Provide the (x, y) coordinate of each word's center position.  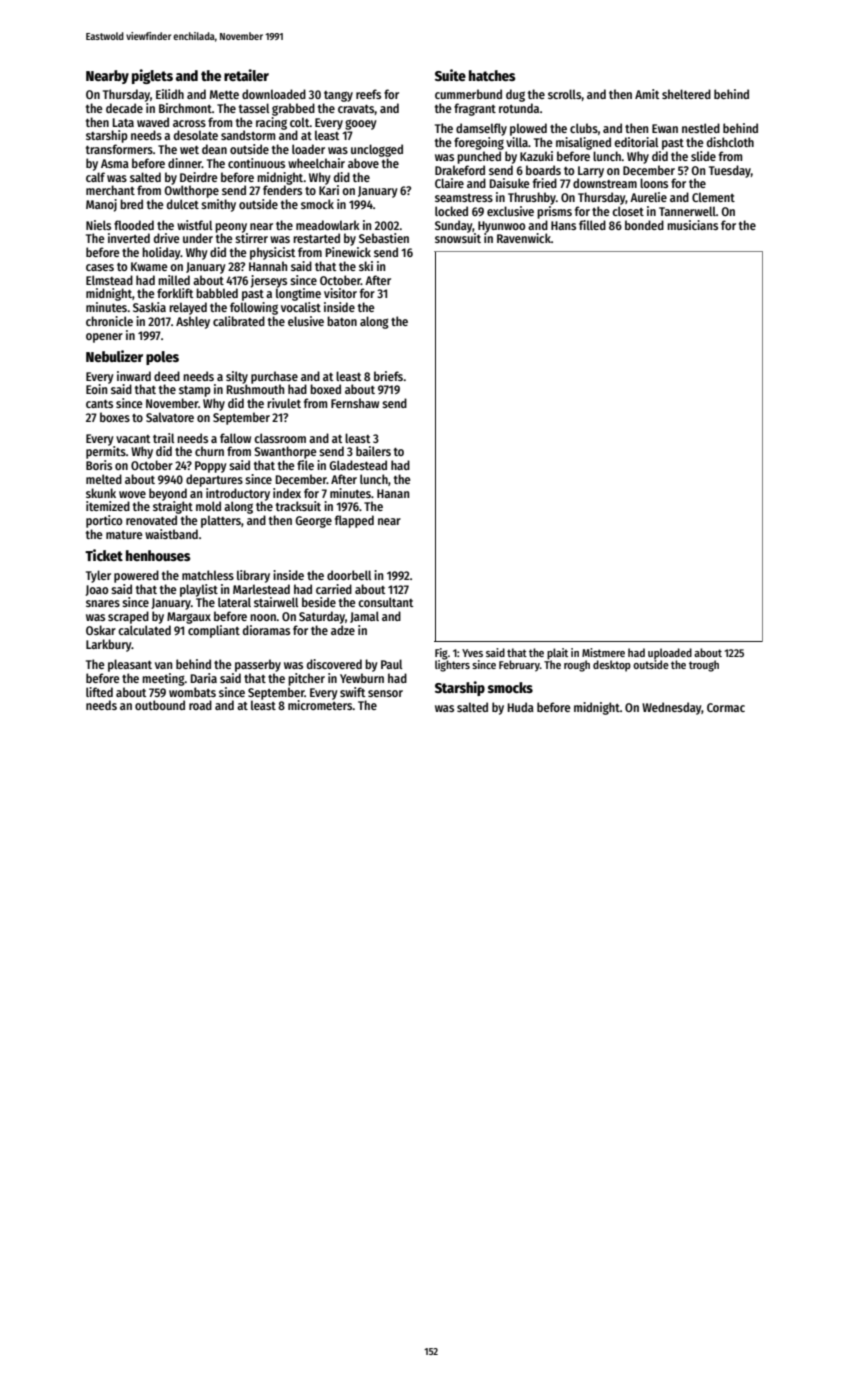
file (305, 465)
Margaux (189, 618)
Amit (647, 94)
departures (214, 480)
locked (451, 211)
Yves (472, 653)
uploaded (670, 654)
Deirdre (199, 177)
